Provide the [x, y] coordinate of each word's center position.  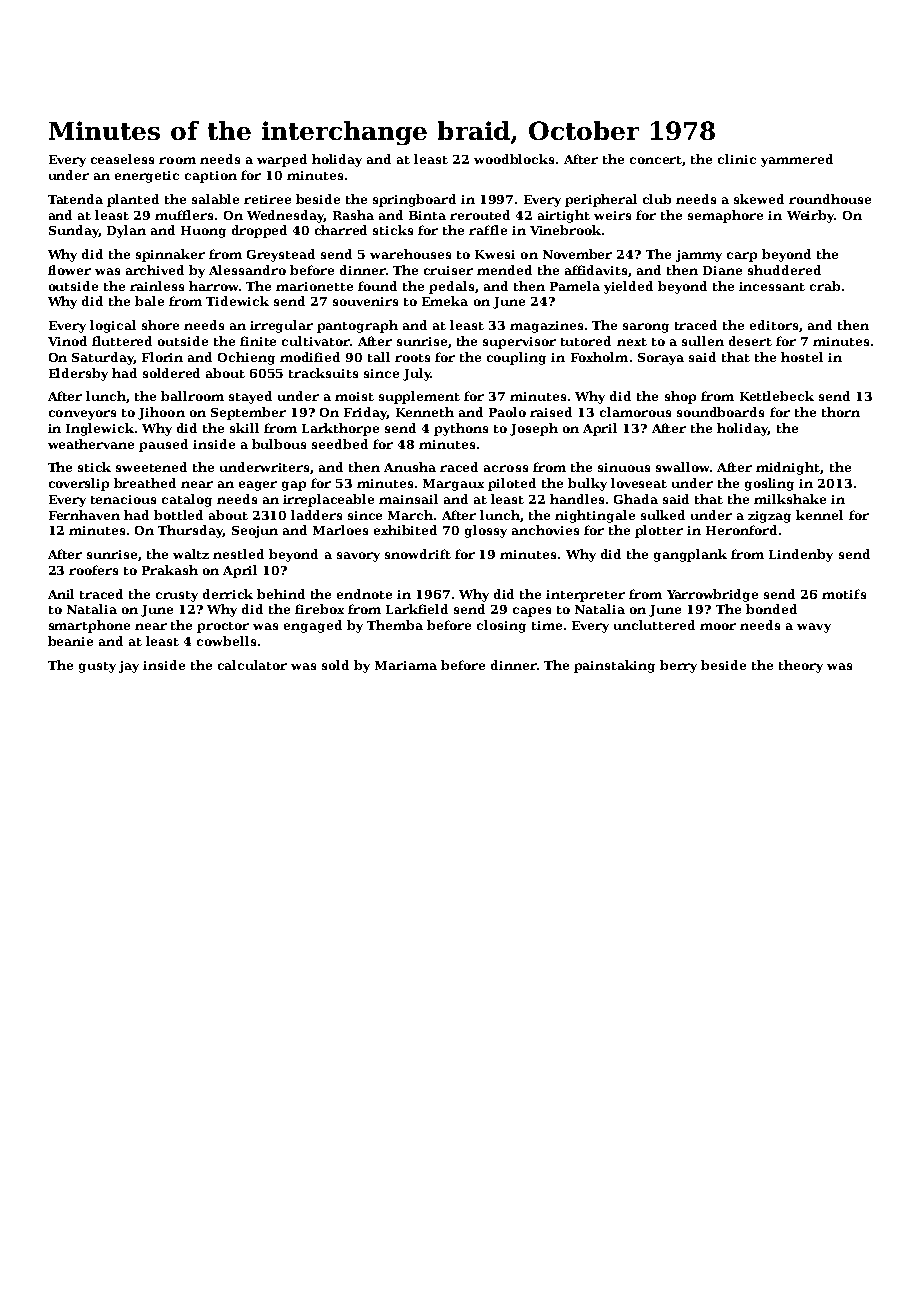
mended [504, 270]
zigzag [769, 517]
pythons [461, 429]
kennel [819, 515]
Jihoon [161, 413]
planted [133, 200]
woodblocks [514, 159]
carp [742, 257]
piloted [512, 484]
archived [155, 270]
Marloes [340, 530]
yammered [797, 160]
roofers [93, 570]
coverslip [79, 484]
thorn [841, 412]
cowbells [226, 641]
